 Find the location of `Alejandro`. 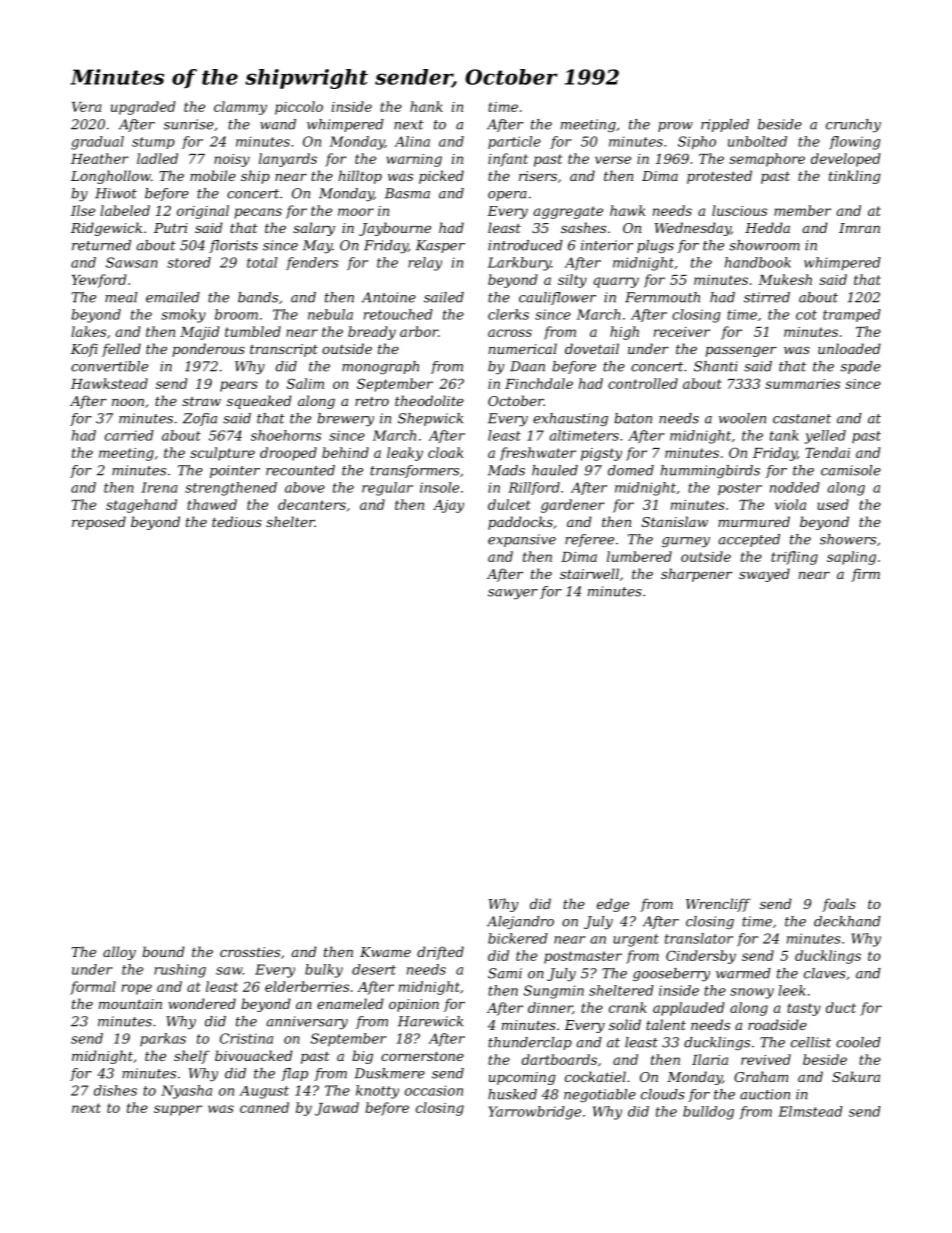

Alejandro is located at coordinates (520, 922).
